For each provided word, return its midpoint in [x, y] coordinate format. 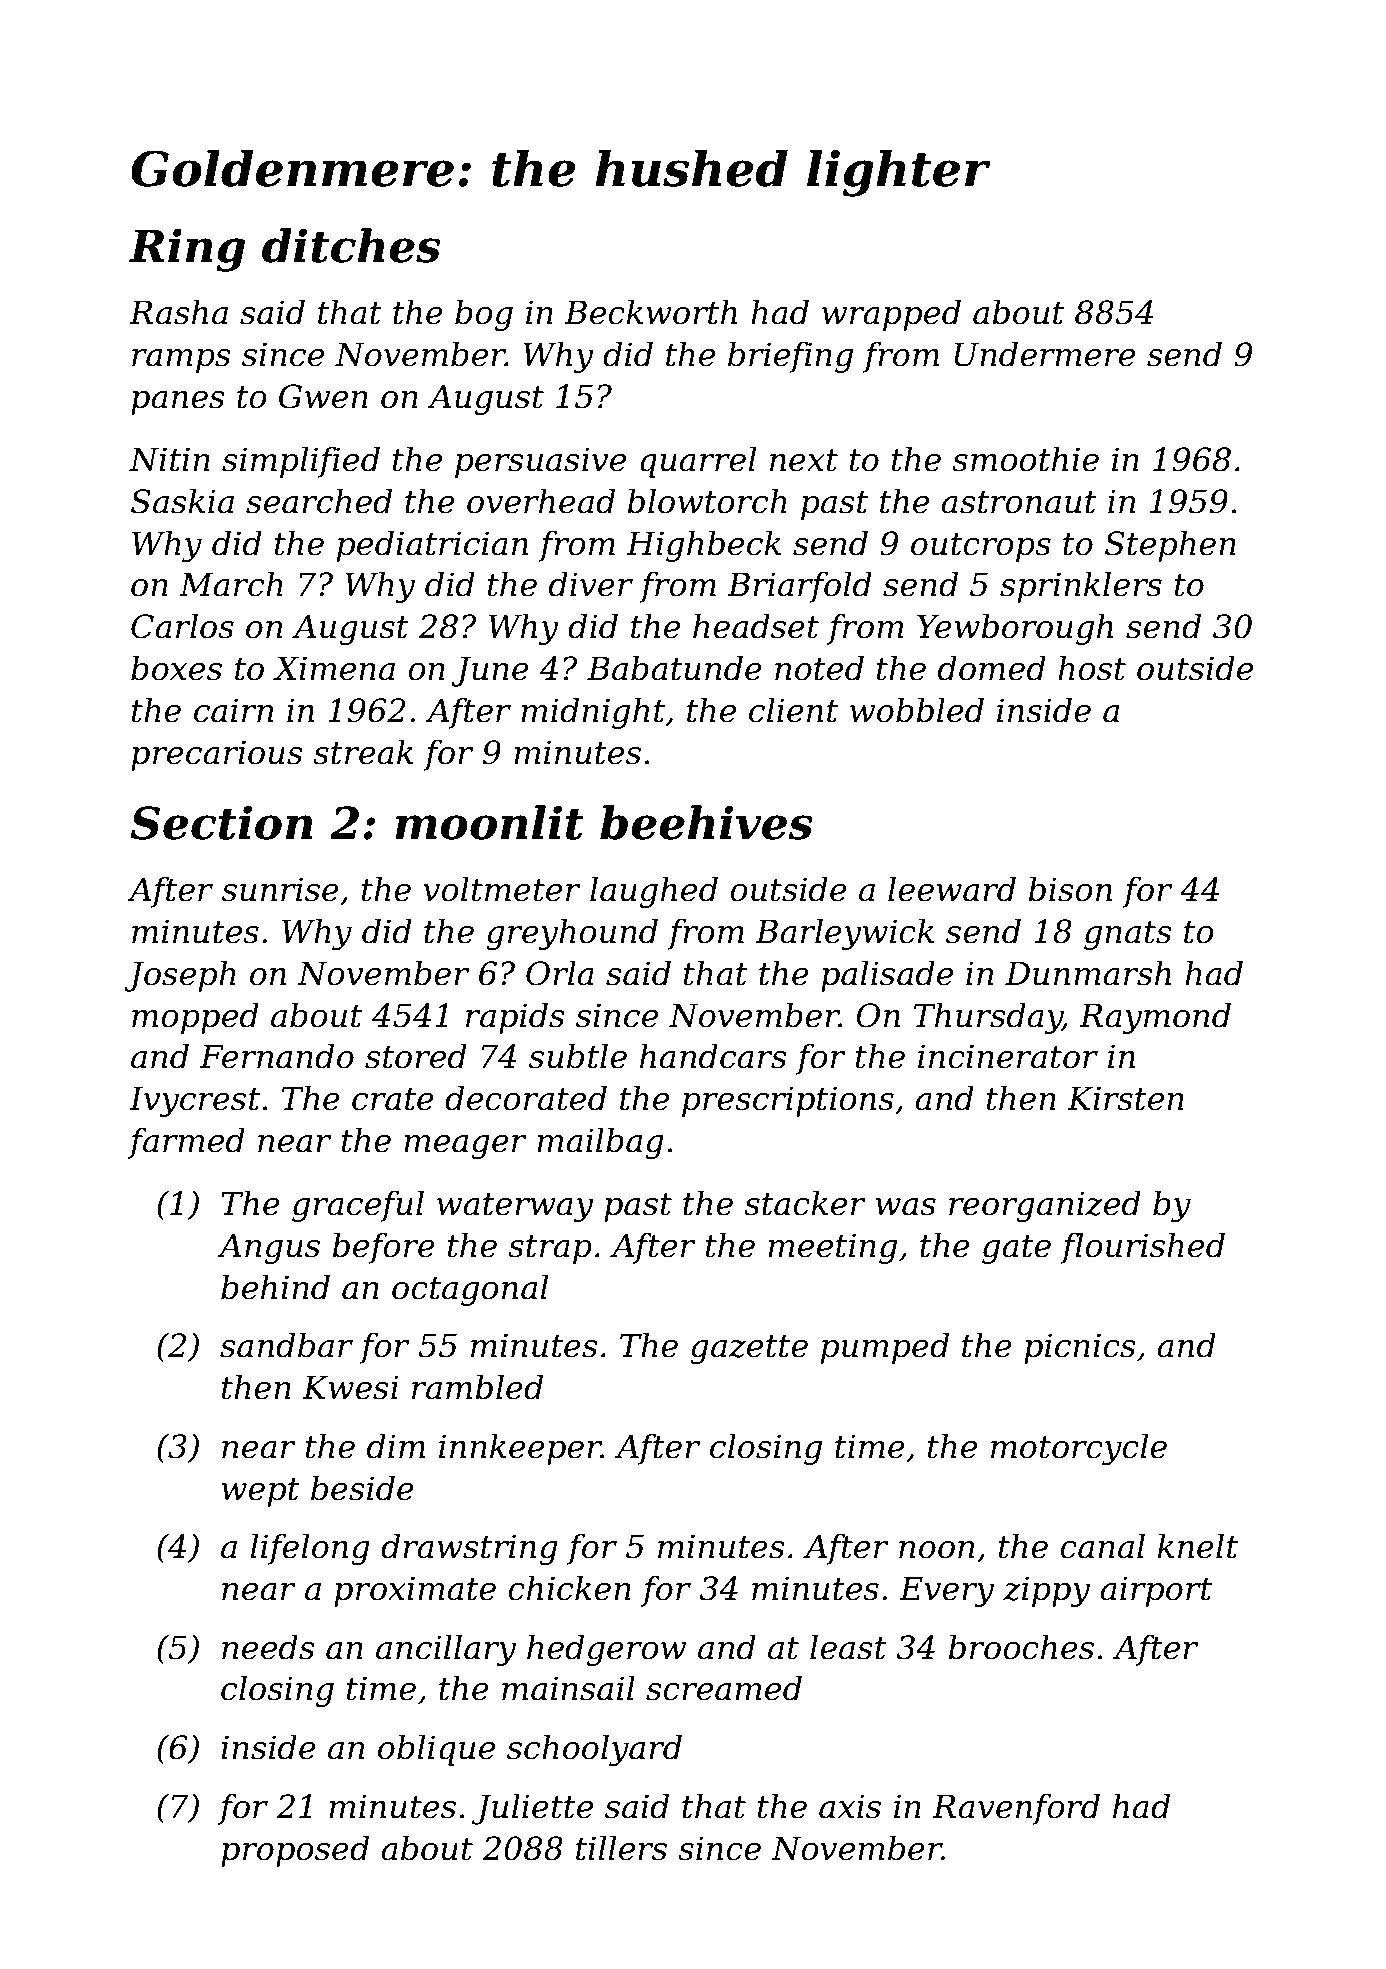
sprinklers [1081, 587]
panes [178, 403]
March [231, 584]
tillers [621, 1848]
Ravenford [1016, 1809]
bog [484, 315]
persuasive [540, 462]
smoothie [1025, 459]
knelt [1197, 1546]
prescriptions [788, 1101]
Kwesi [350, 1387]
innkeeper [520, 1449]
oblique [436, 1750]
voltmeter [502, 889]
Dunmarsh [1088, 973]
